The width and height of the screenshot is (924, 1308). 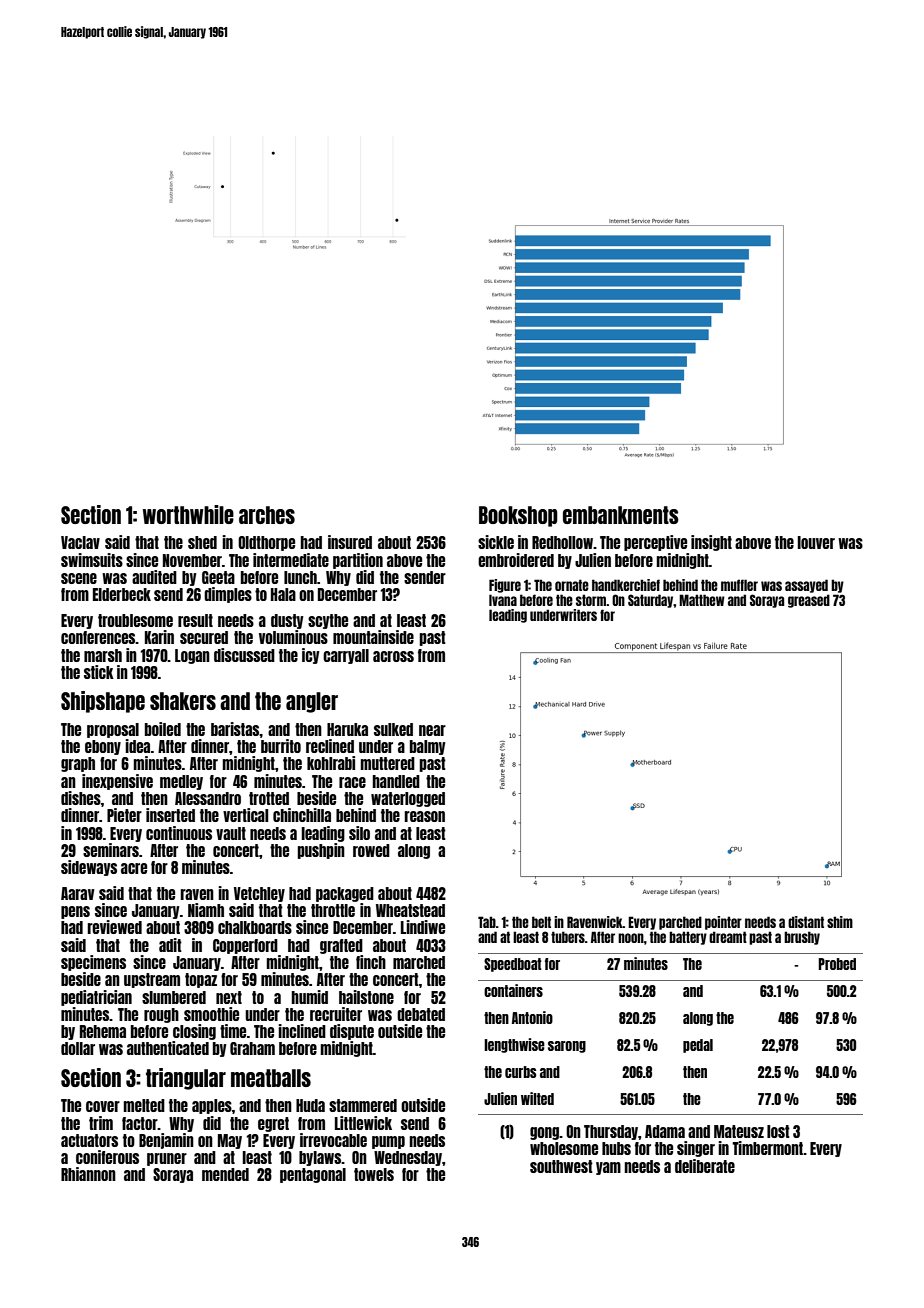 I want to click on cover, so click(x=103, y=1106).
